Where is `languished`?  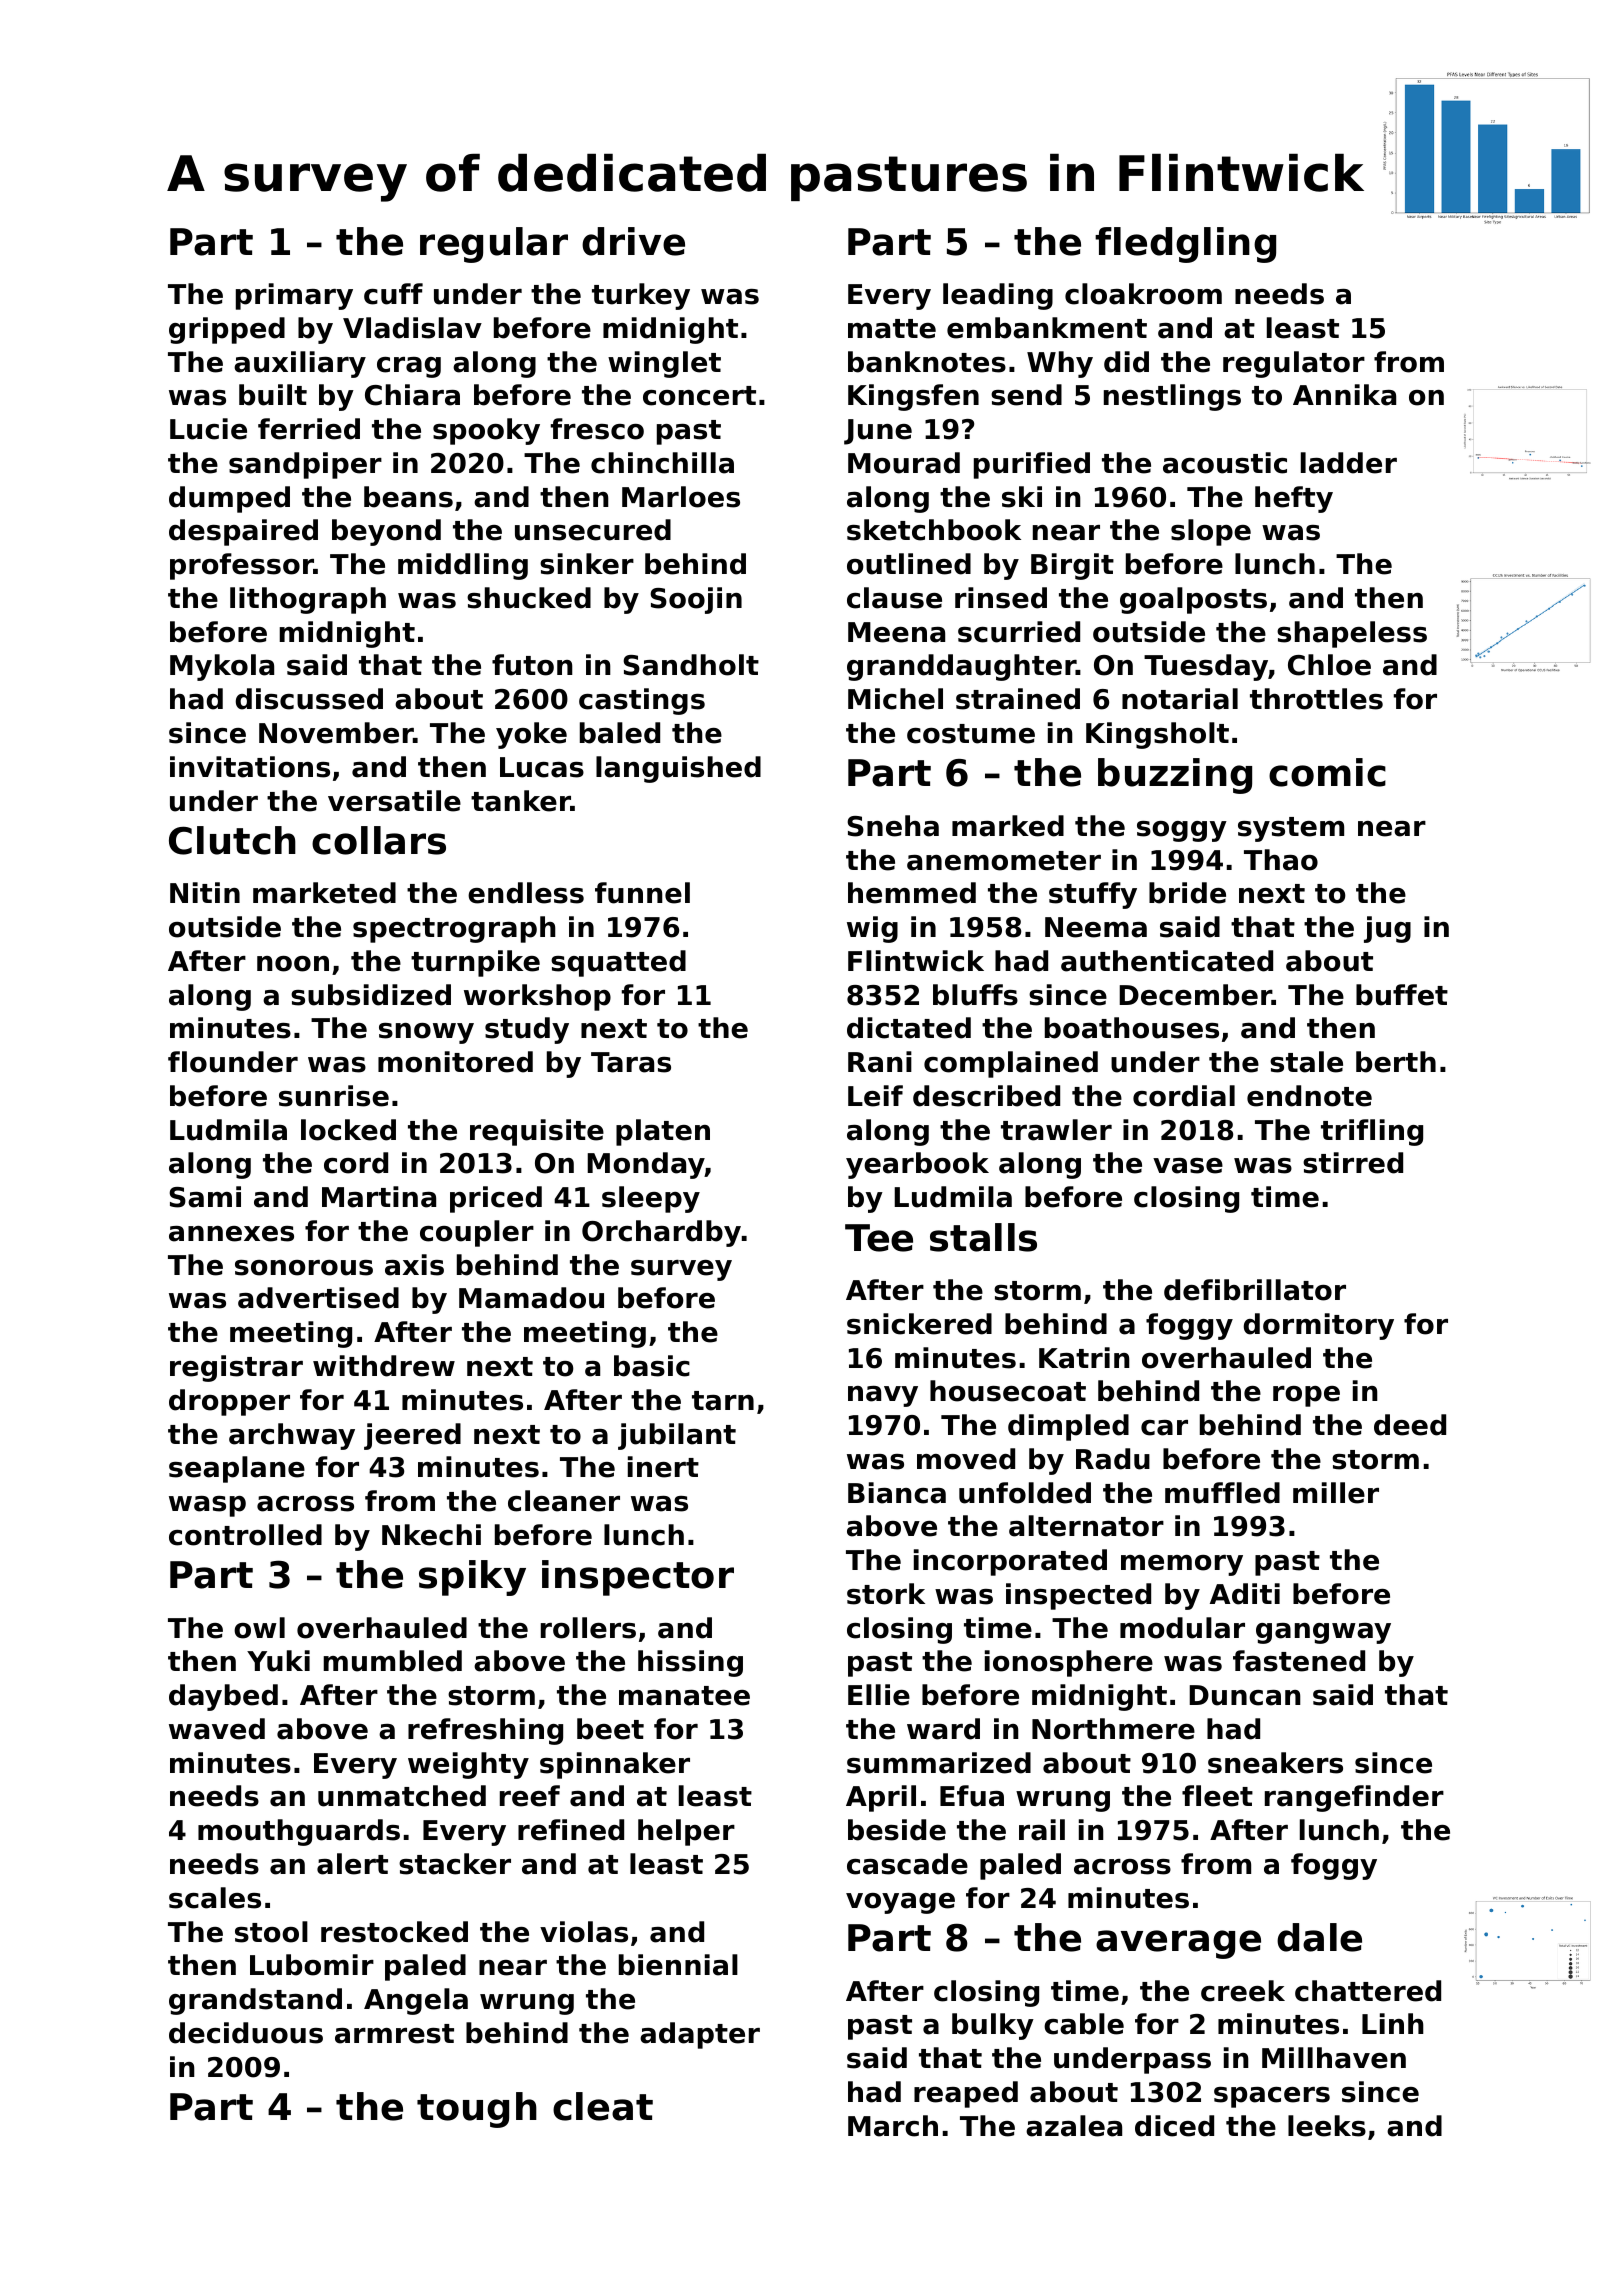 languished is located at coordinates (678, 769).
